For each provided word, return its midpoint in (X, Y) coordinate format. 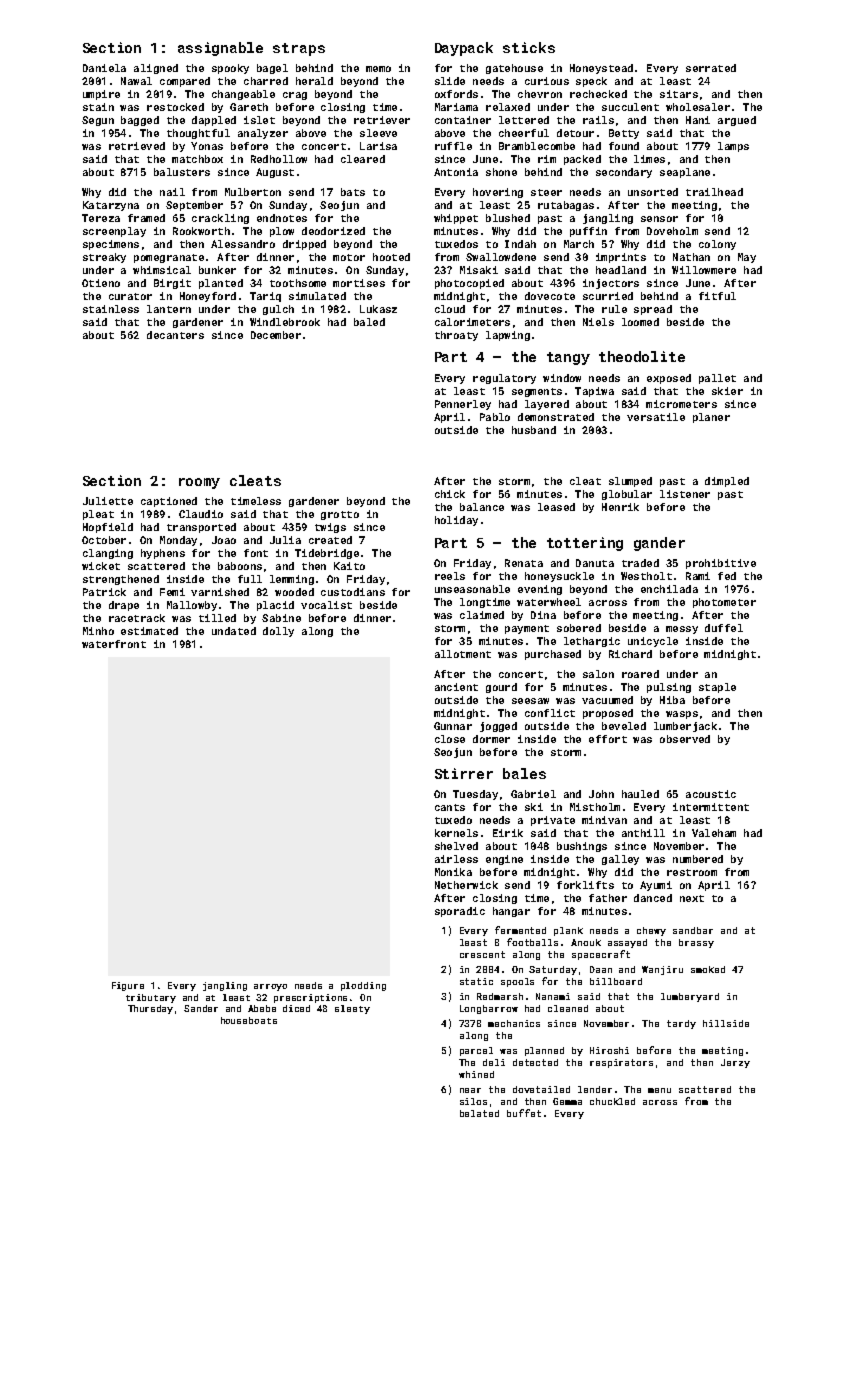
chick (450, 494)
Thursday (150, 1009)
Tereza (101, 218)
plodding (363, 986)
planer (711, 418)
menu (659, 1090)
